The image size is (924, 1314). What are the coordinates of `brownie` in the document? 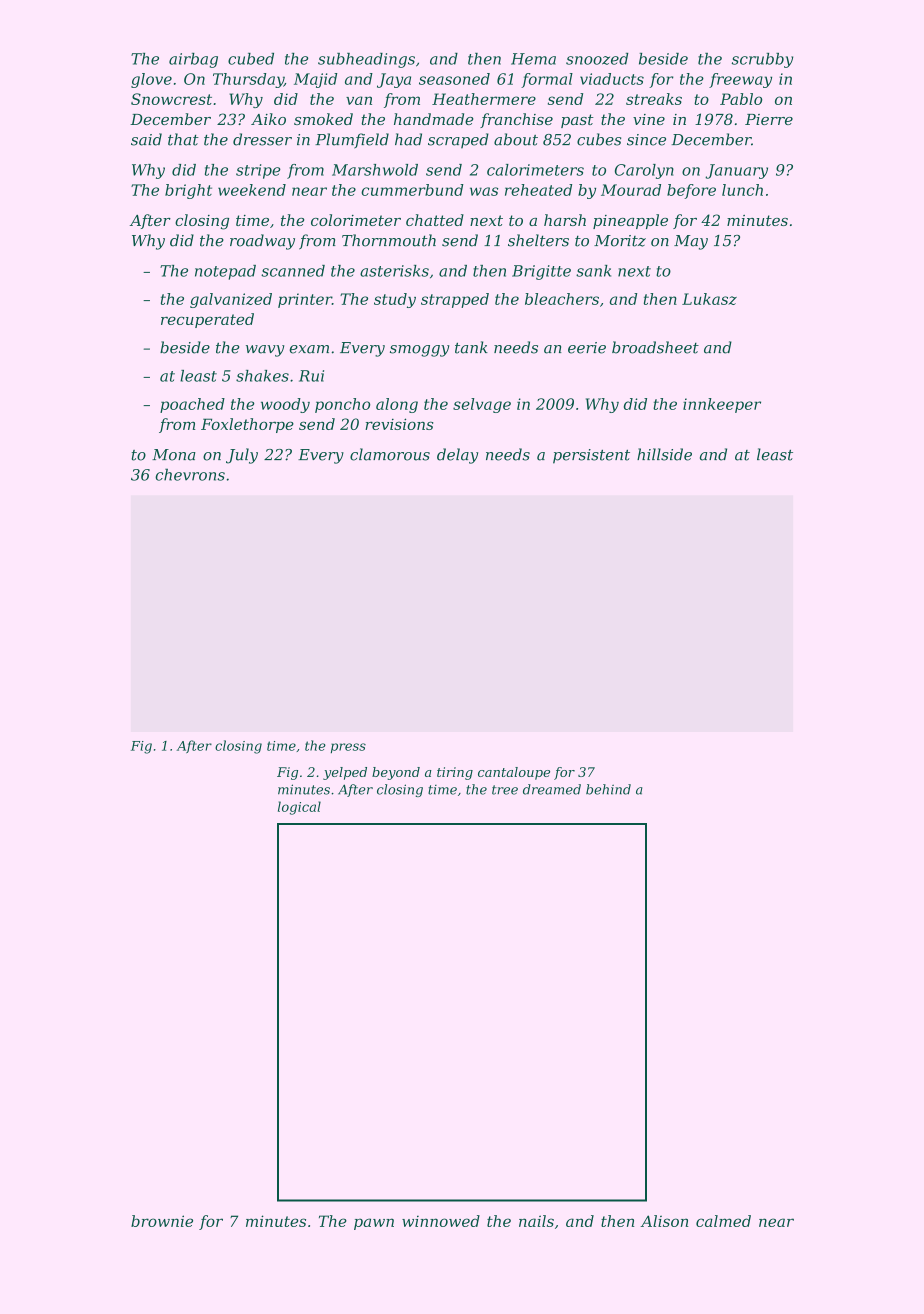 It's located at (162, 1221).
